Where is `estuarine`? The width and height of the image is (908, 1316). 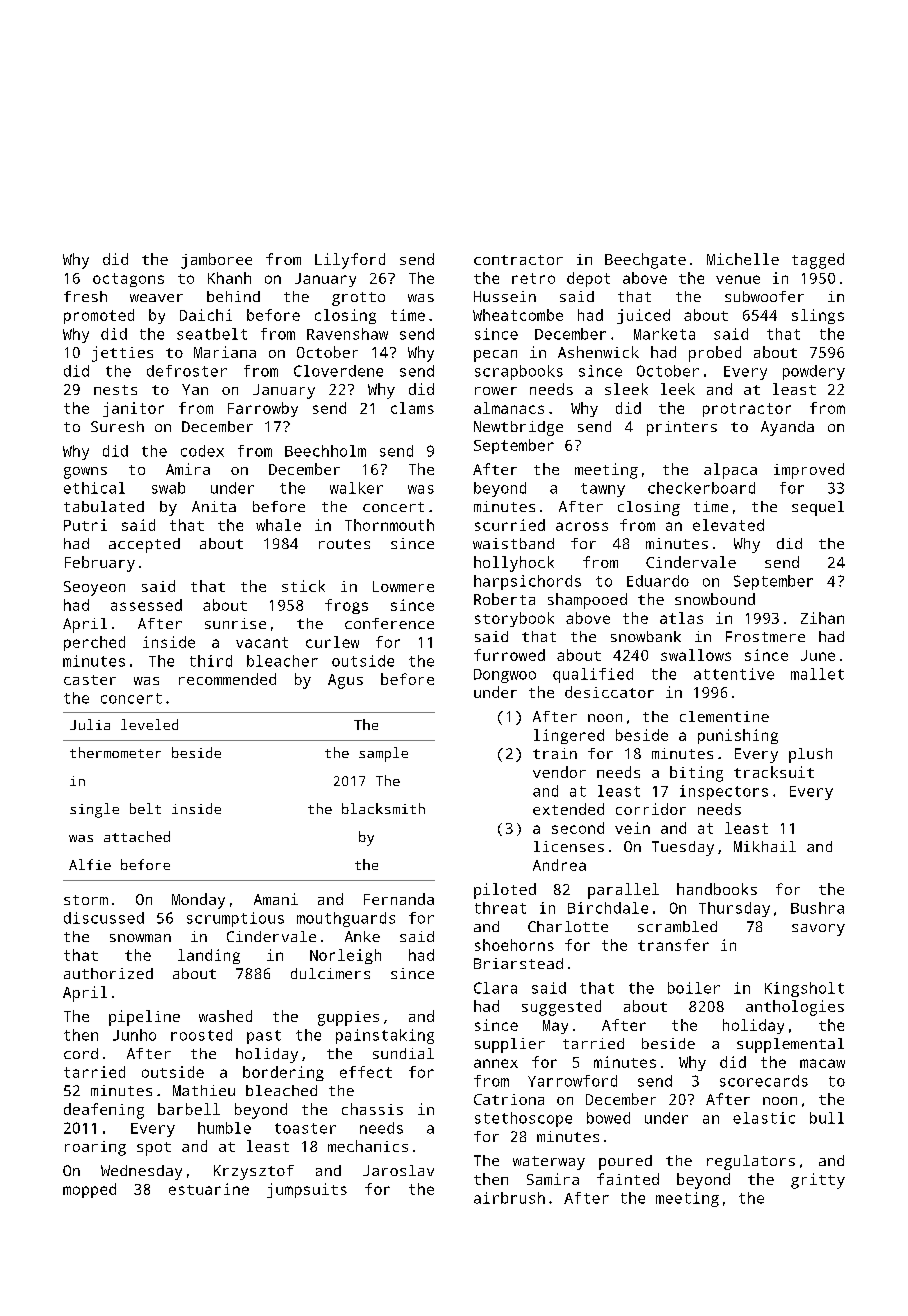
estuarine is located at coordinates (209, 1189).
